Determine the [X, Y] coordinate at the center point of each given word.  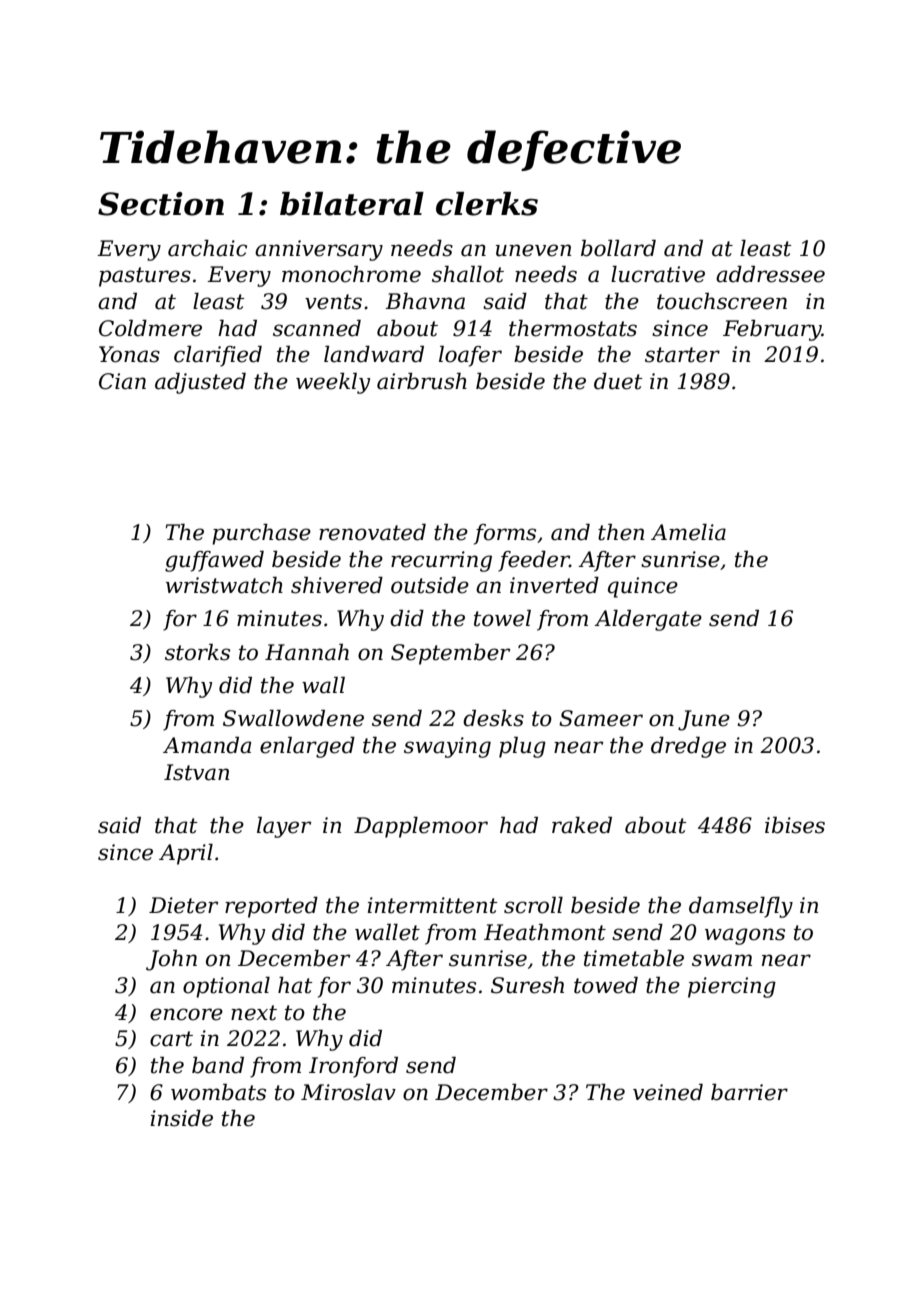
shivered [337, 585]
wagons [745, 936]
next [254, 1013]
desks [493, 718]
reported [271, 907]
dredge [688, 747]
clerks [487, 204]
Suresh [527, 985]
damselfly [741, 907]
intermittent [432, 905]
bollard [618, 248]
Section [161, 204]
